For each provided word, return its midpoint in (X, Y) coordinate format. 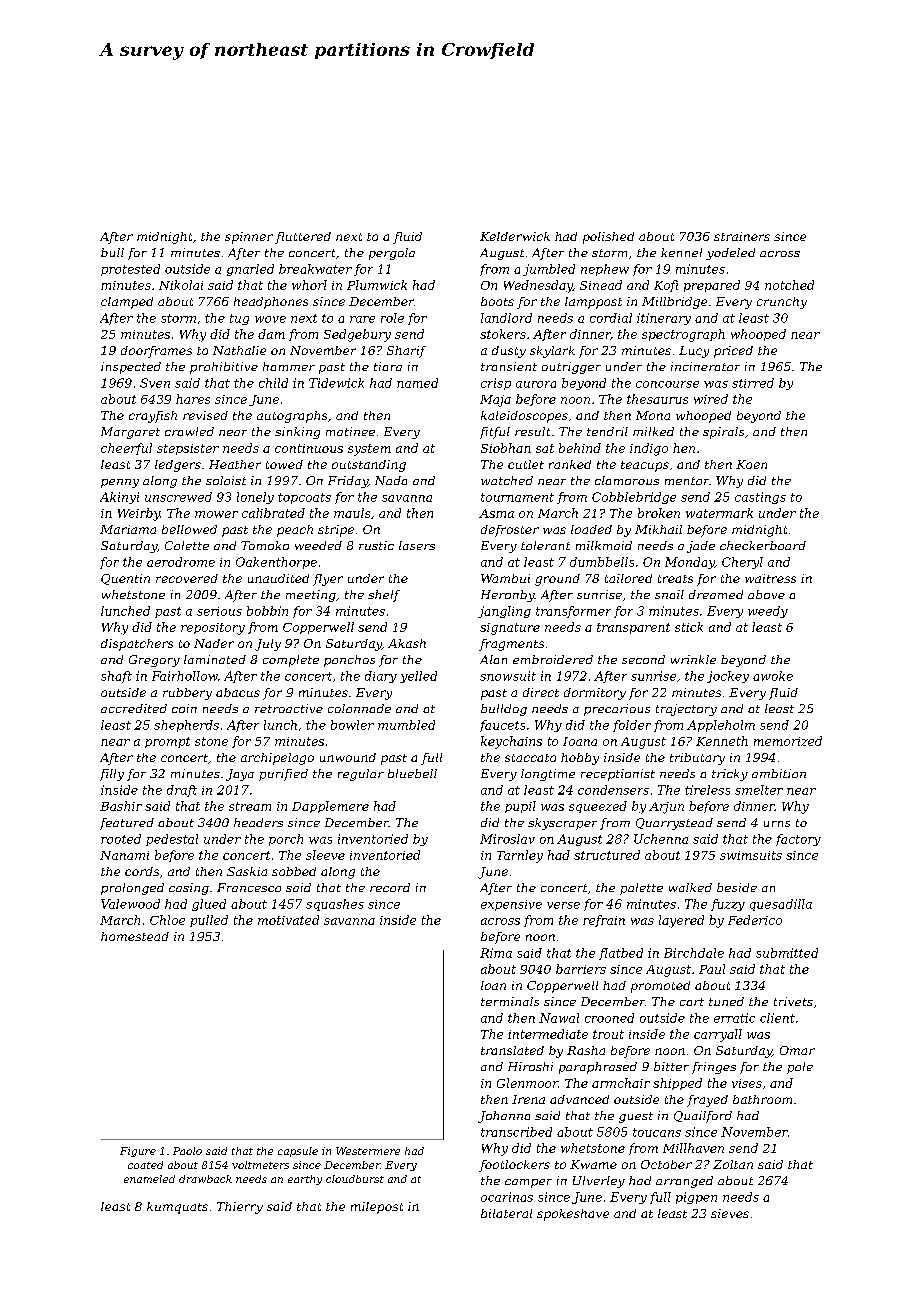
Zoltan (733, 1164)
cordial (611, 318)
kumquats (177, 1208)
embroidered (553, 659)
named (417, 383)
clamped (127, 303)
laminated (215, 659)
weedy (768, 612)
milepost (377, 1208)
